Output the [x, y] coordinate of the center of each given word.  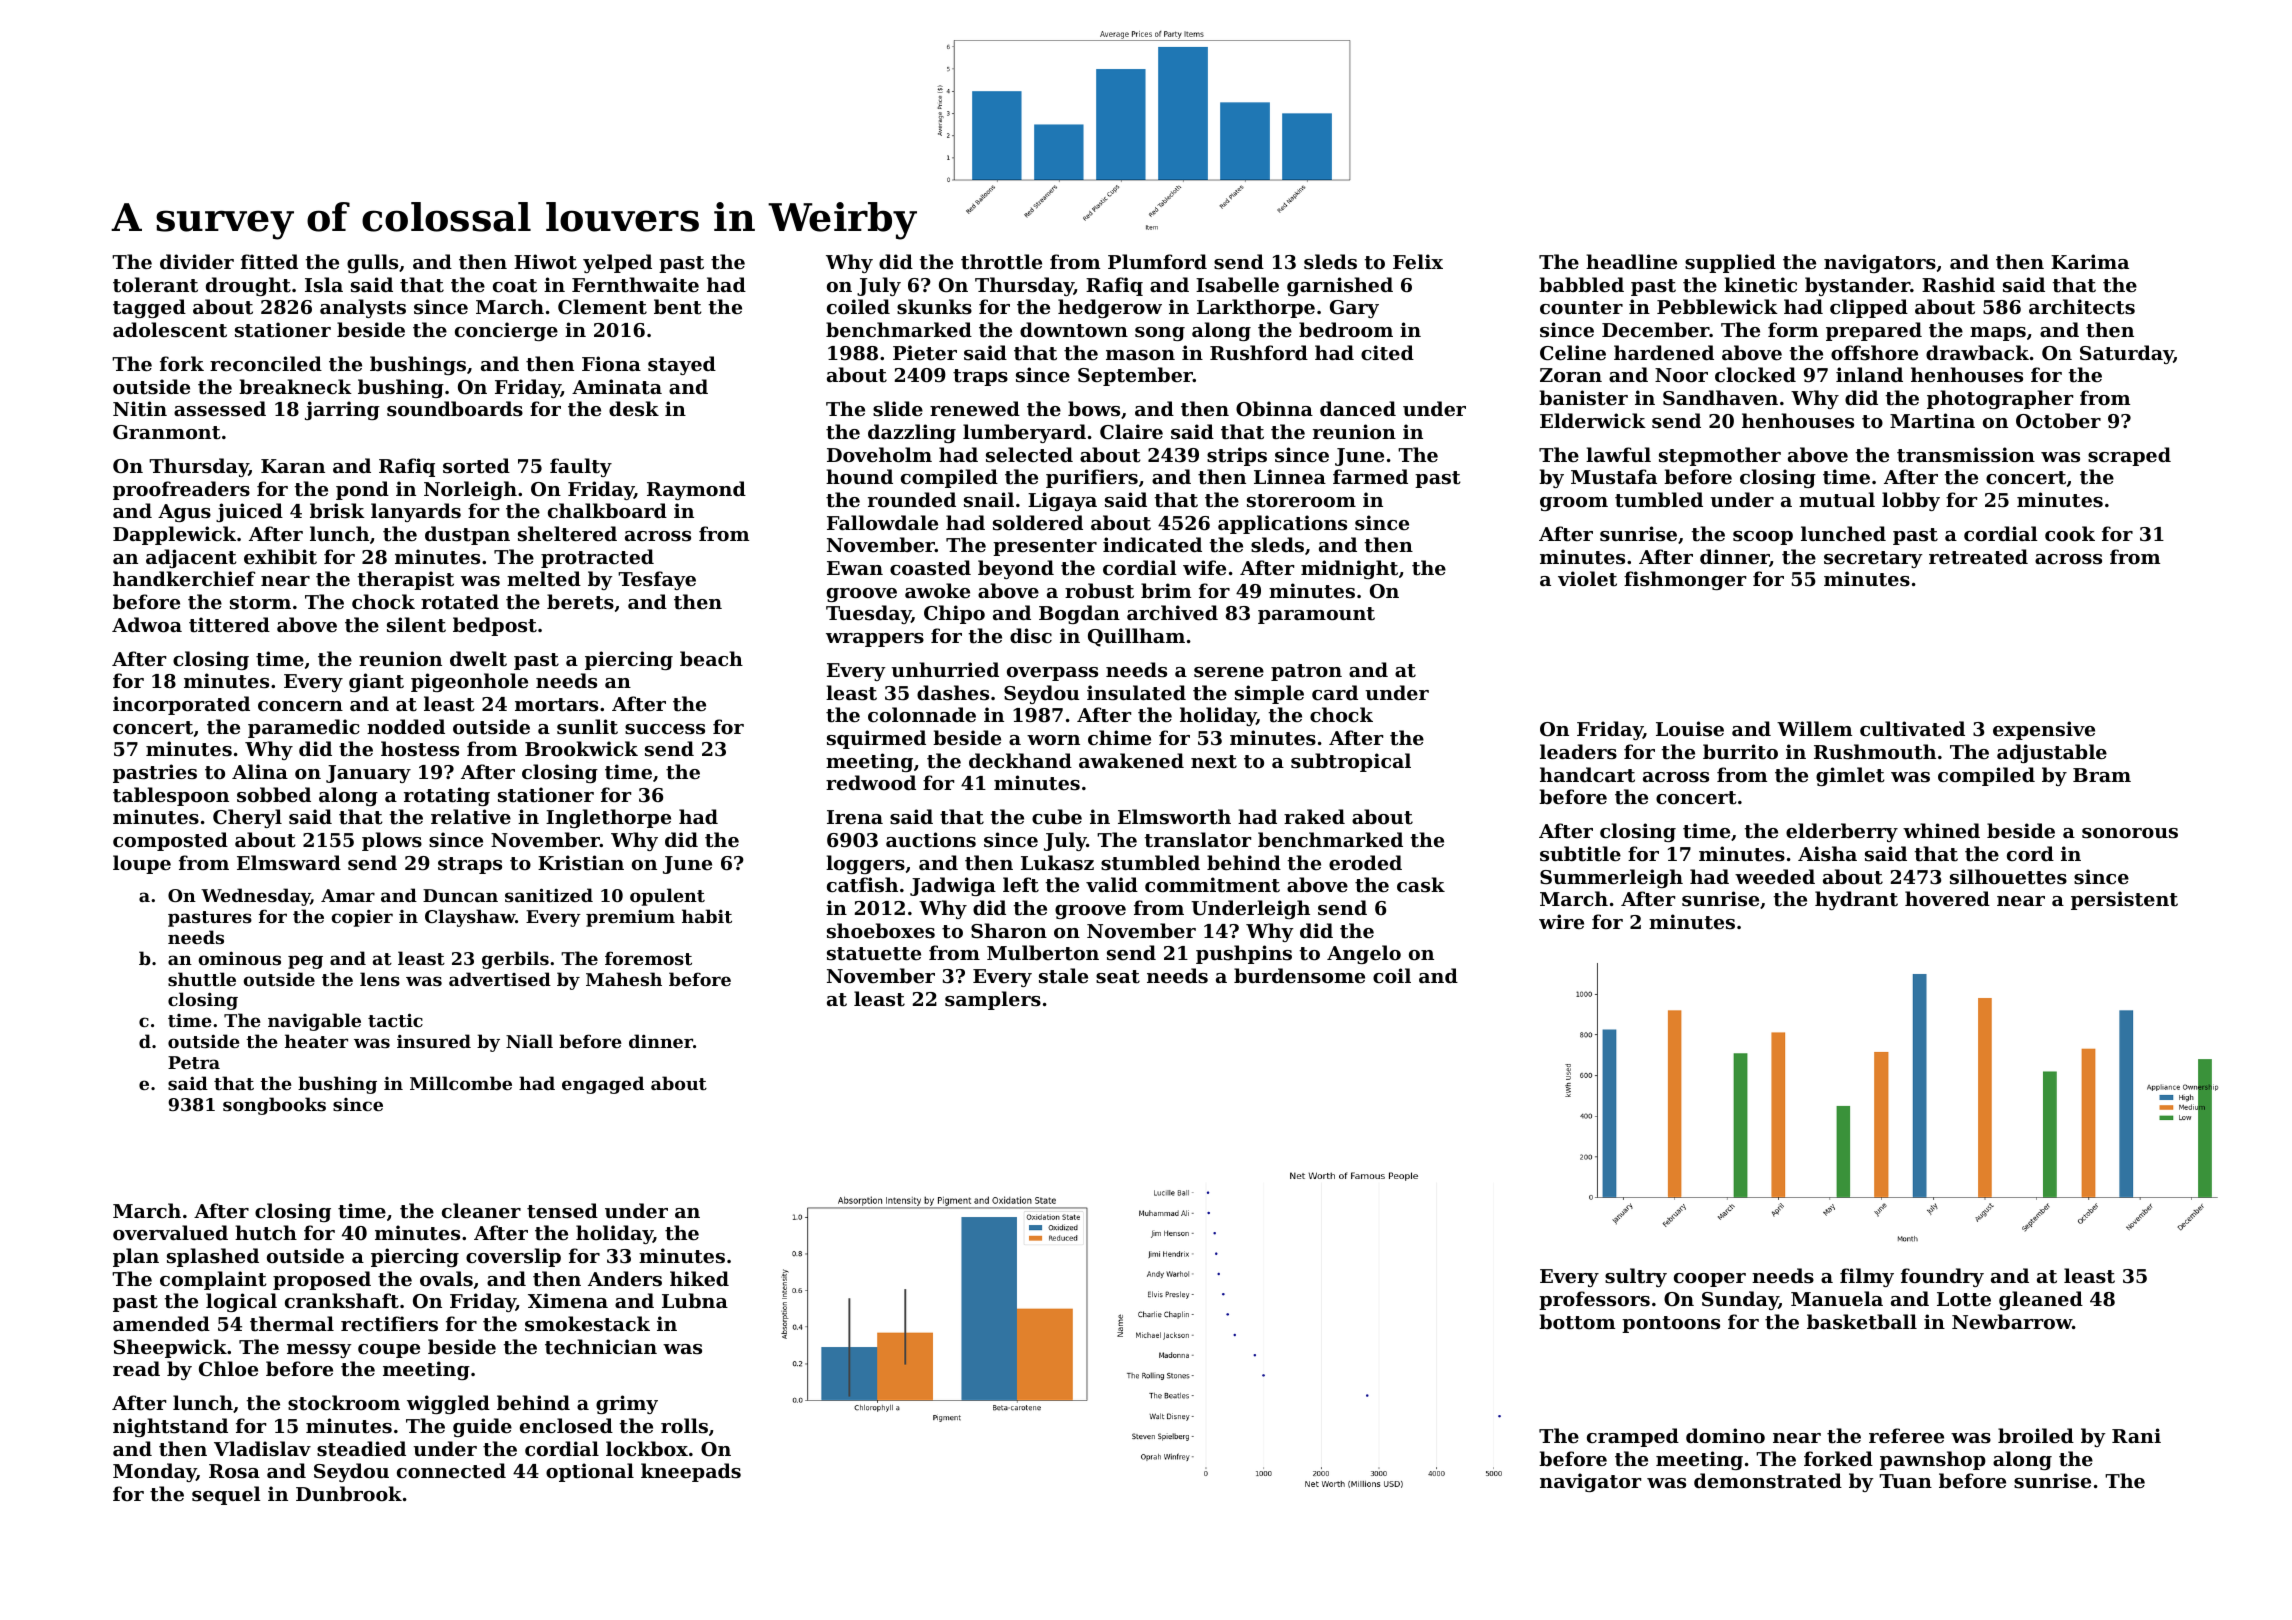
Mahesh [624, 979]
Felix [1418, 261]
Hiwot [545, 262]
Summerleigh [1611, 878]
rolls [684, 1425]
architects [2082, 307]
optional [590, 1472]
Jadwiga [953, 886]
